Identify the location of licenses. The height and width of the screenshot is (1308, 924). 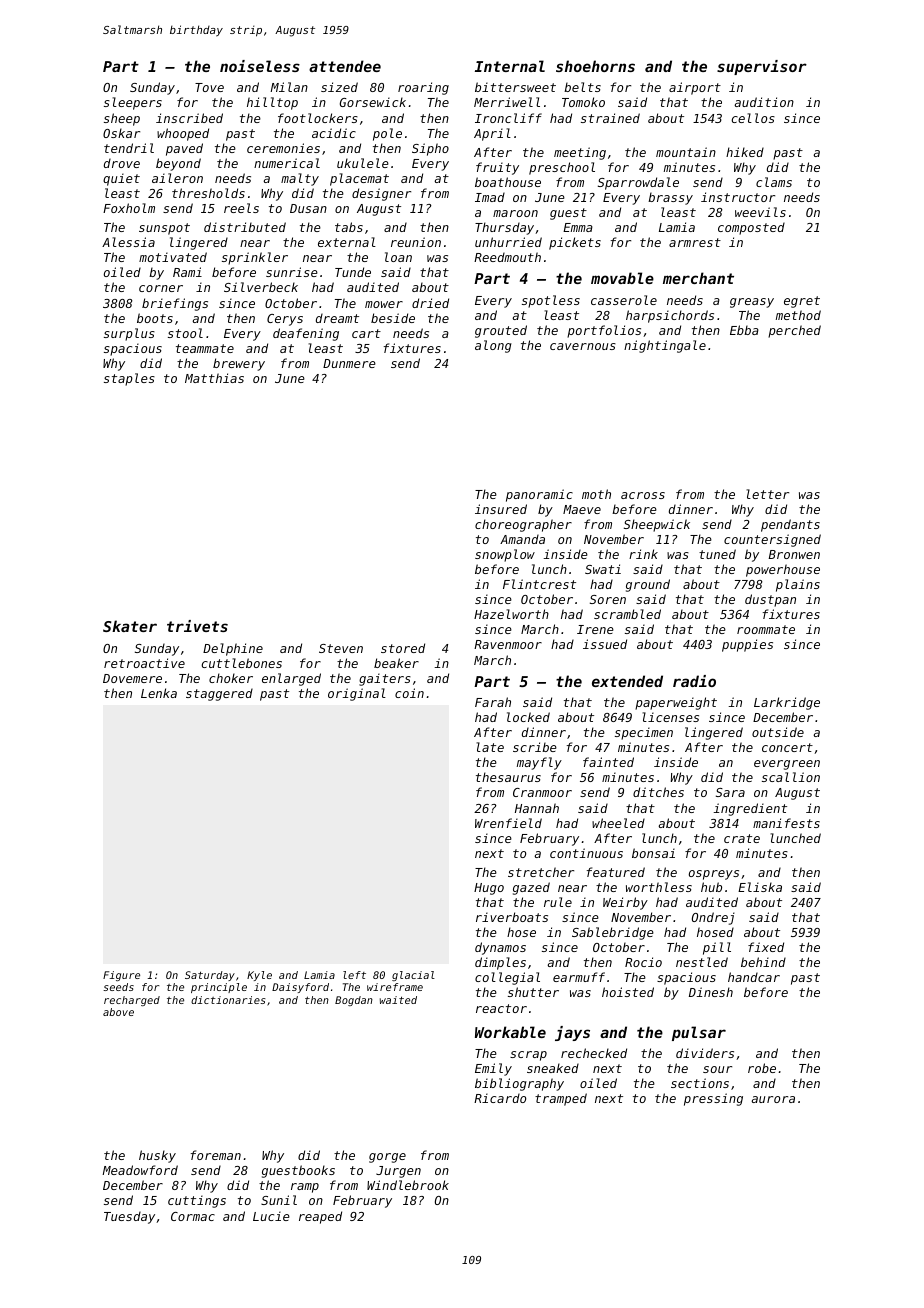
(670, 717).
